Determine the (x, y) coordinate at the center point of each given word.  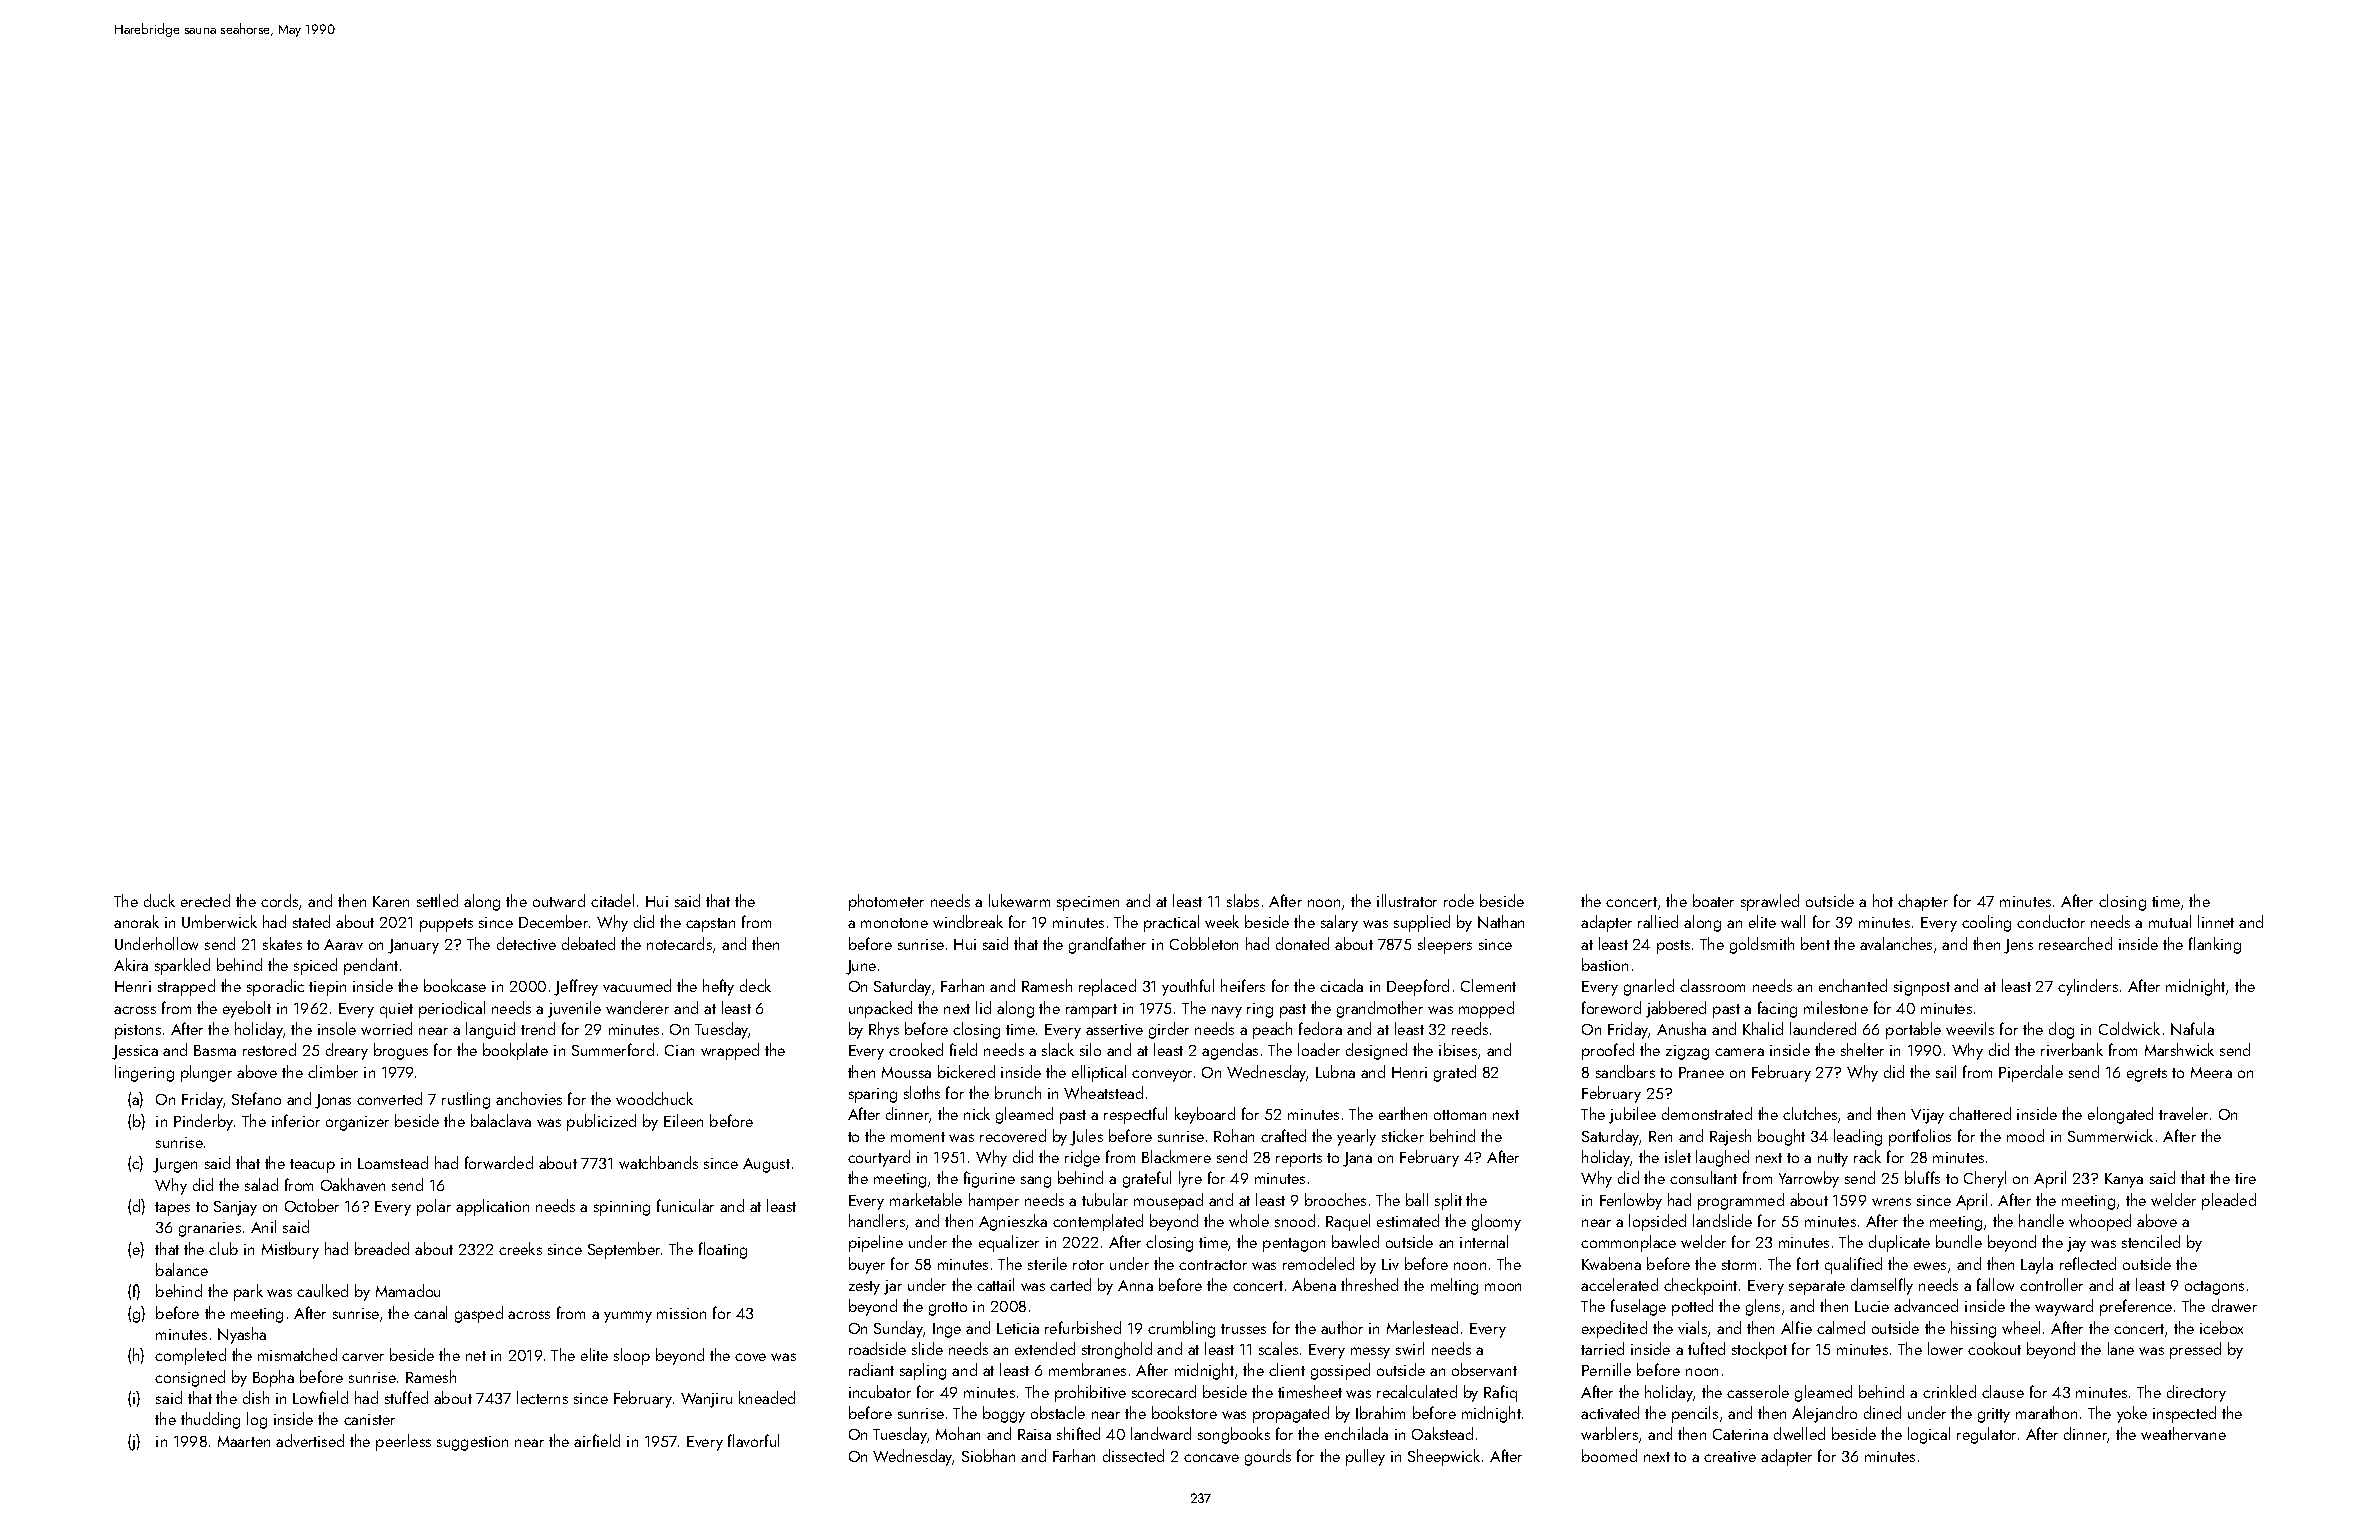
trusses (1243, 1329)
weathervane (2183, 1433)
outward (559, 900)
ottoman (1460, 1115)
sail (1946, 1071)
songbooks (1234, 1435)
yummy (628, 1317)
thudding (210, 1420)
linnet (2216, 921)
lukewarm (1019, 900)
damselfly (1882, 1286)
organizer (357, 1123)
